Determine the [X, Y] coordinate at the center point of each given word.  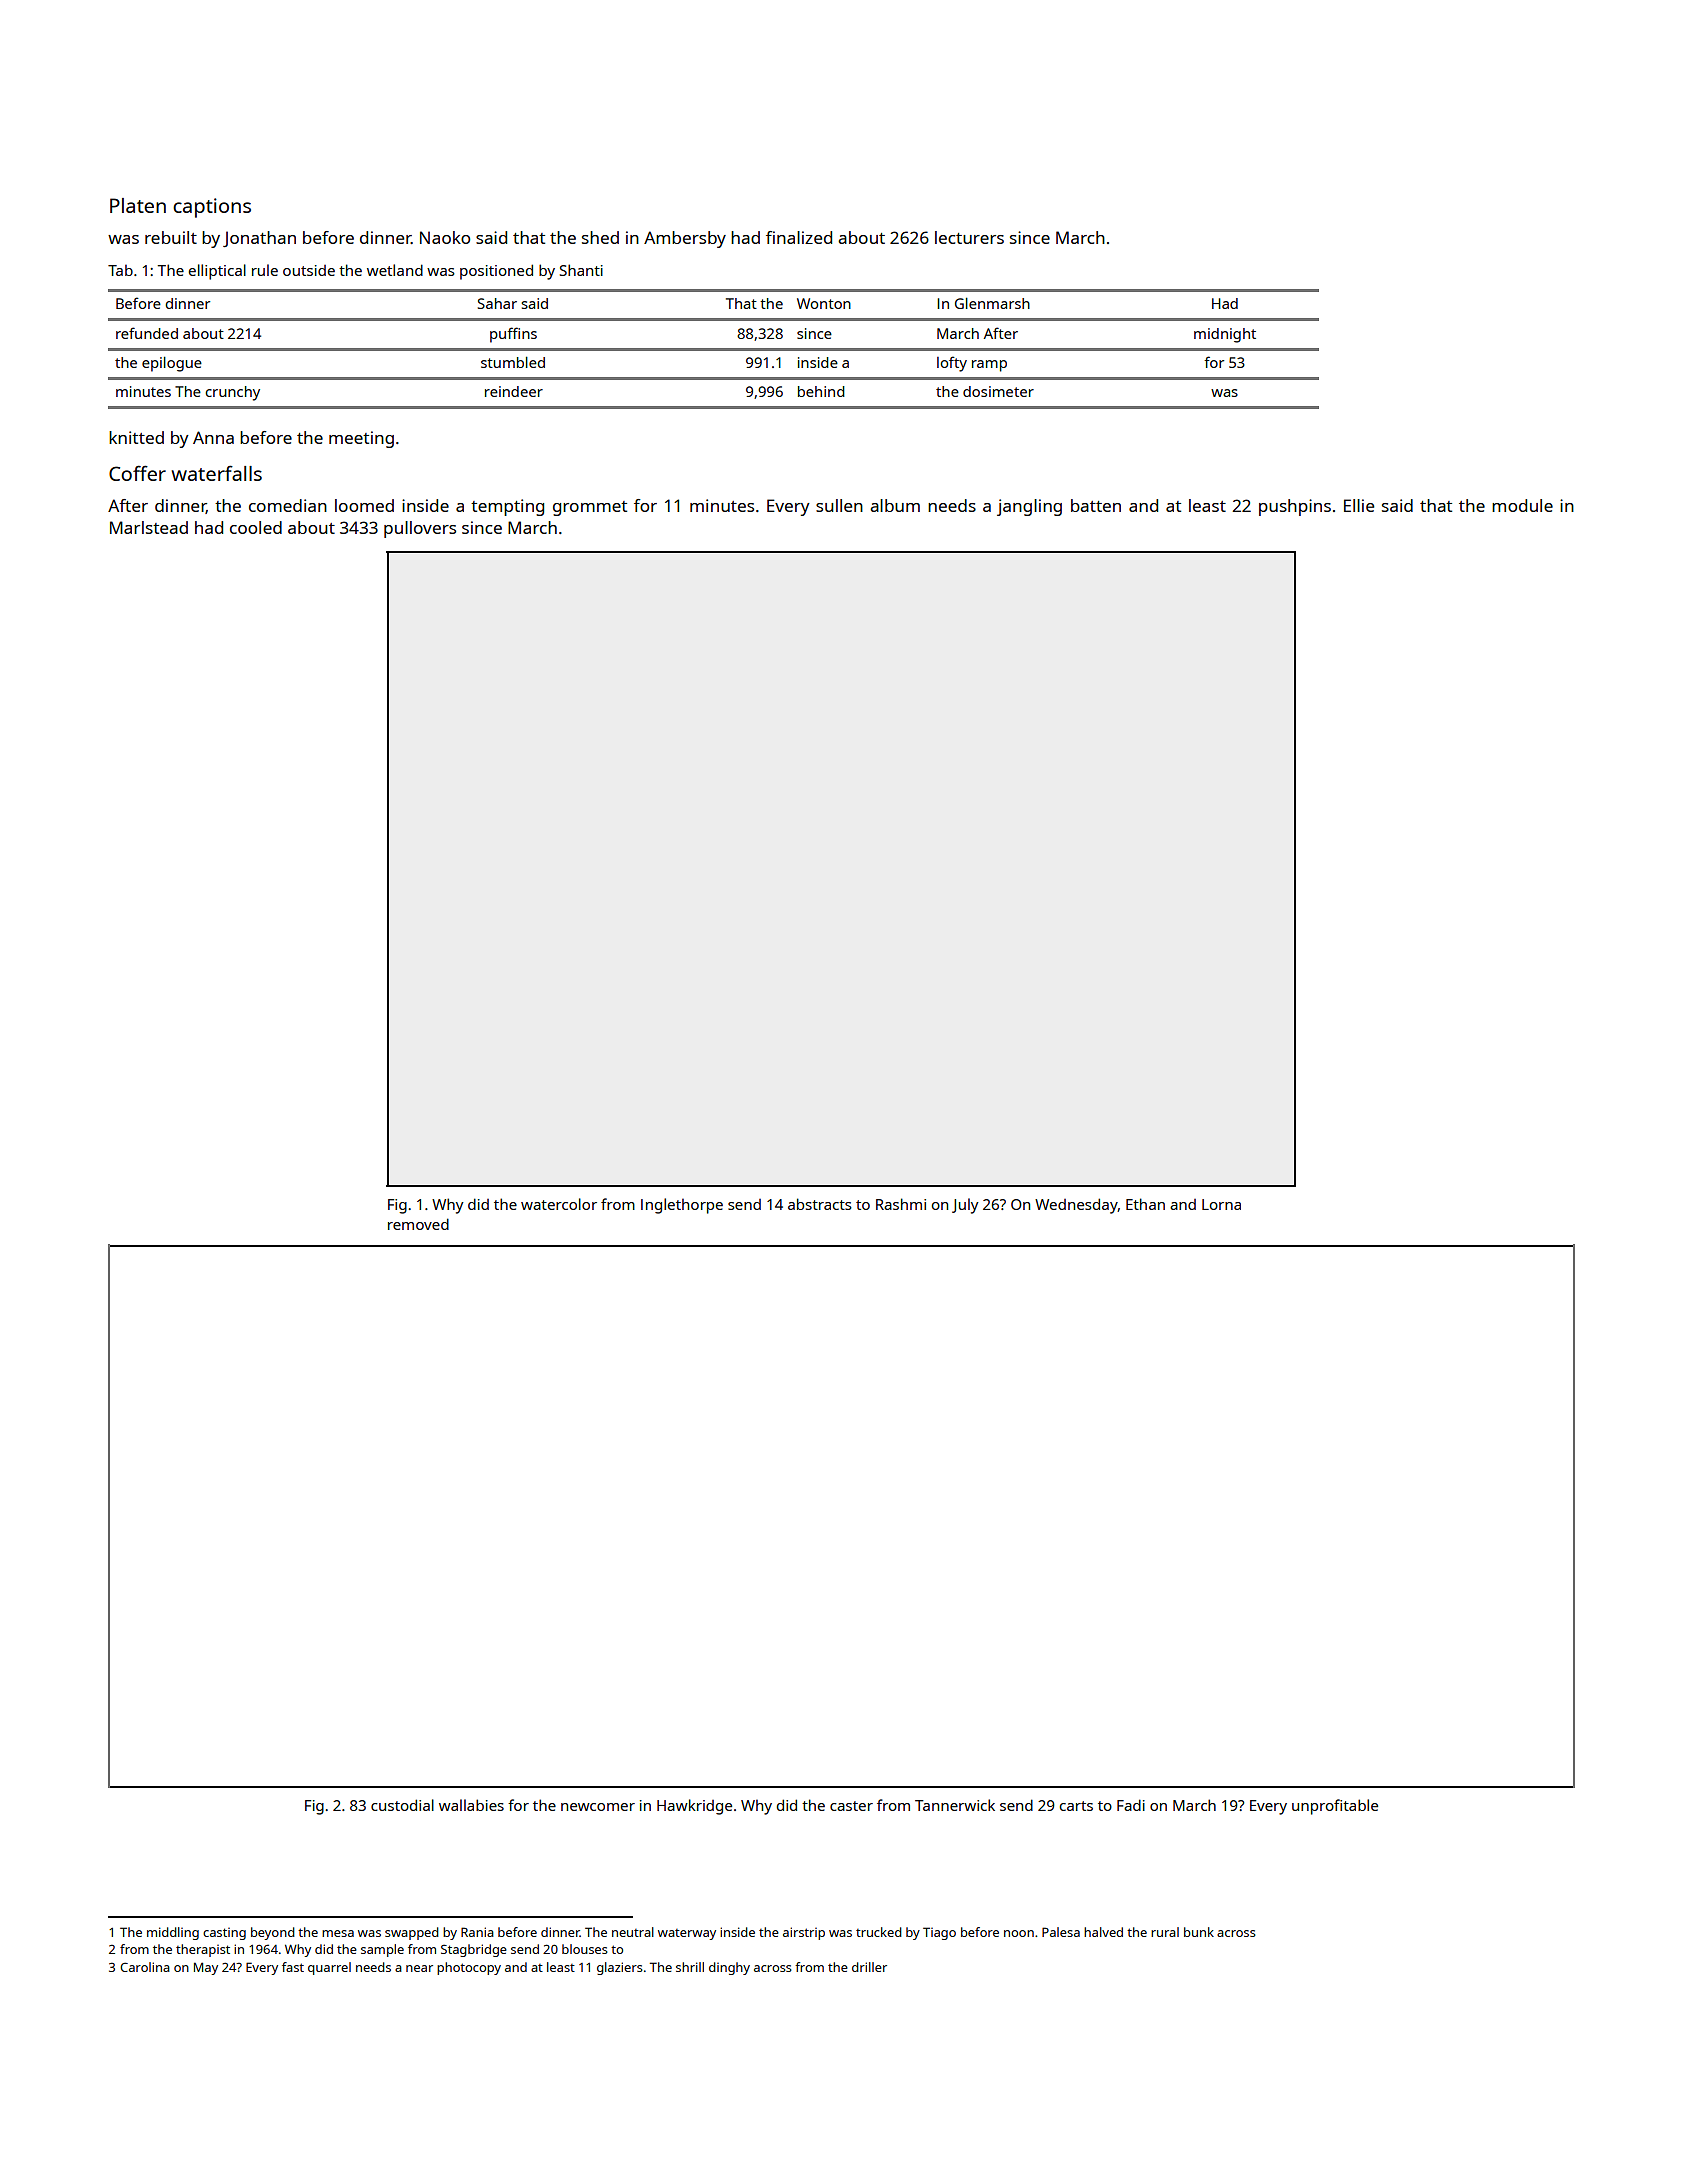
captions [212, 208]
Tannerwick [955, 1805]
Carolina [145, 1967]
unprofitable [1335, 1807]
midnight [1225, 335]
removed [418, 1224]
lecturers [969, 237]
